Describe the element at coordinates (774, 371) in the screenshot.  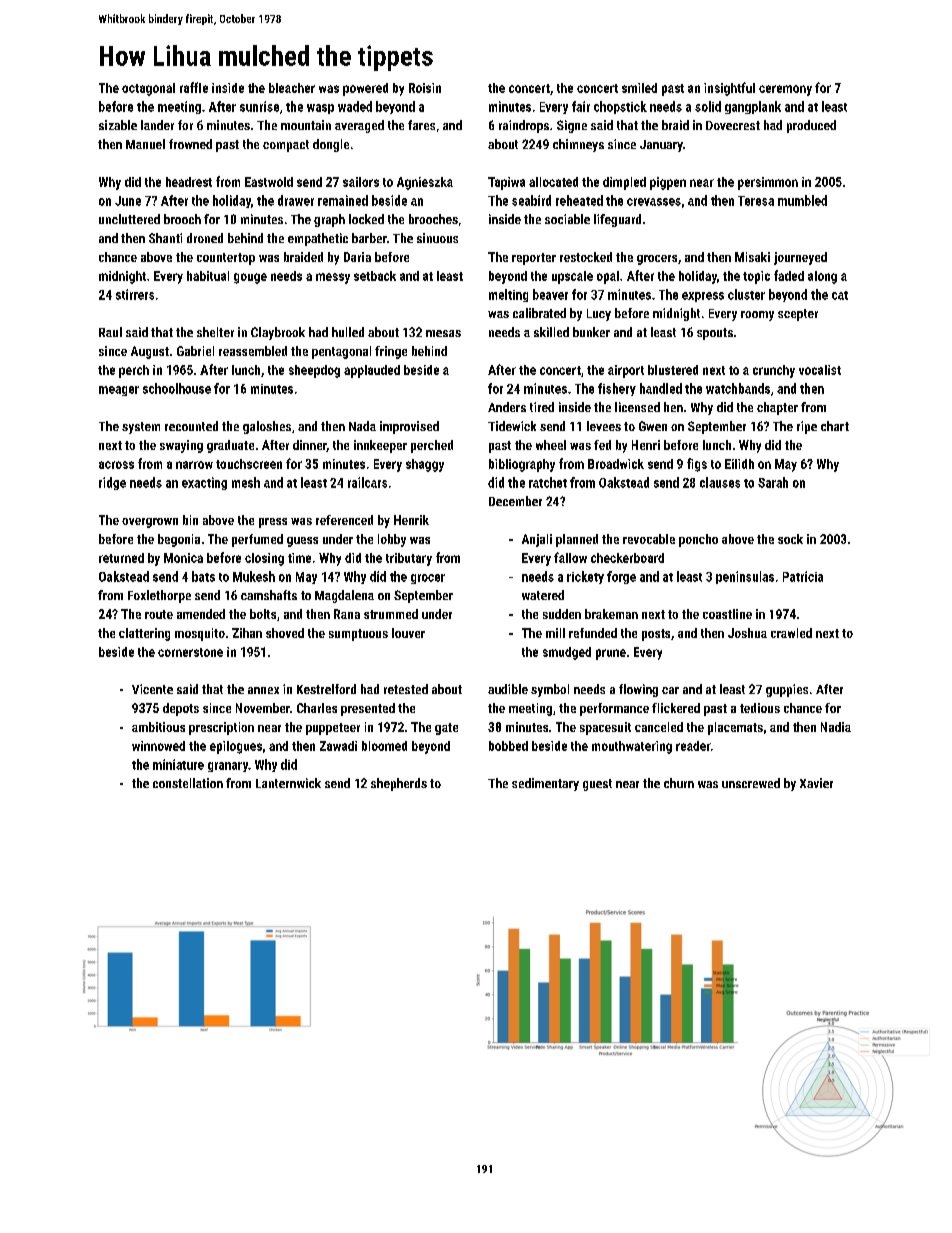
I see `crunchy` at that location.
